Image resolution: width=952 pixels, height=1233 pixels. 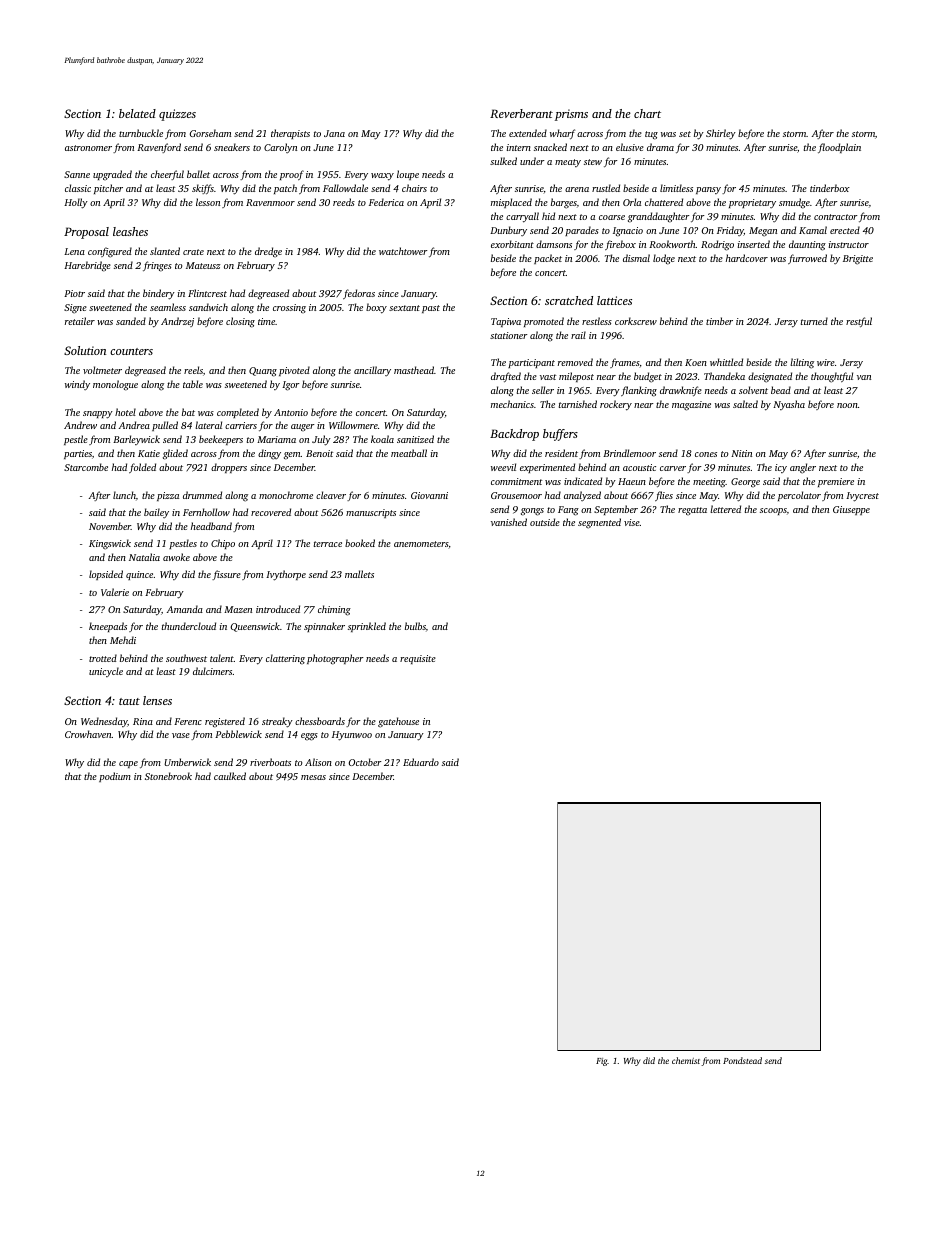 I want to click on Piotr, so click(x=74, y=293).
